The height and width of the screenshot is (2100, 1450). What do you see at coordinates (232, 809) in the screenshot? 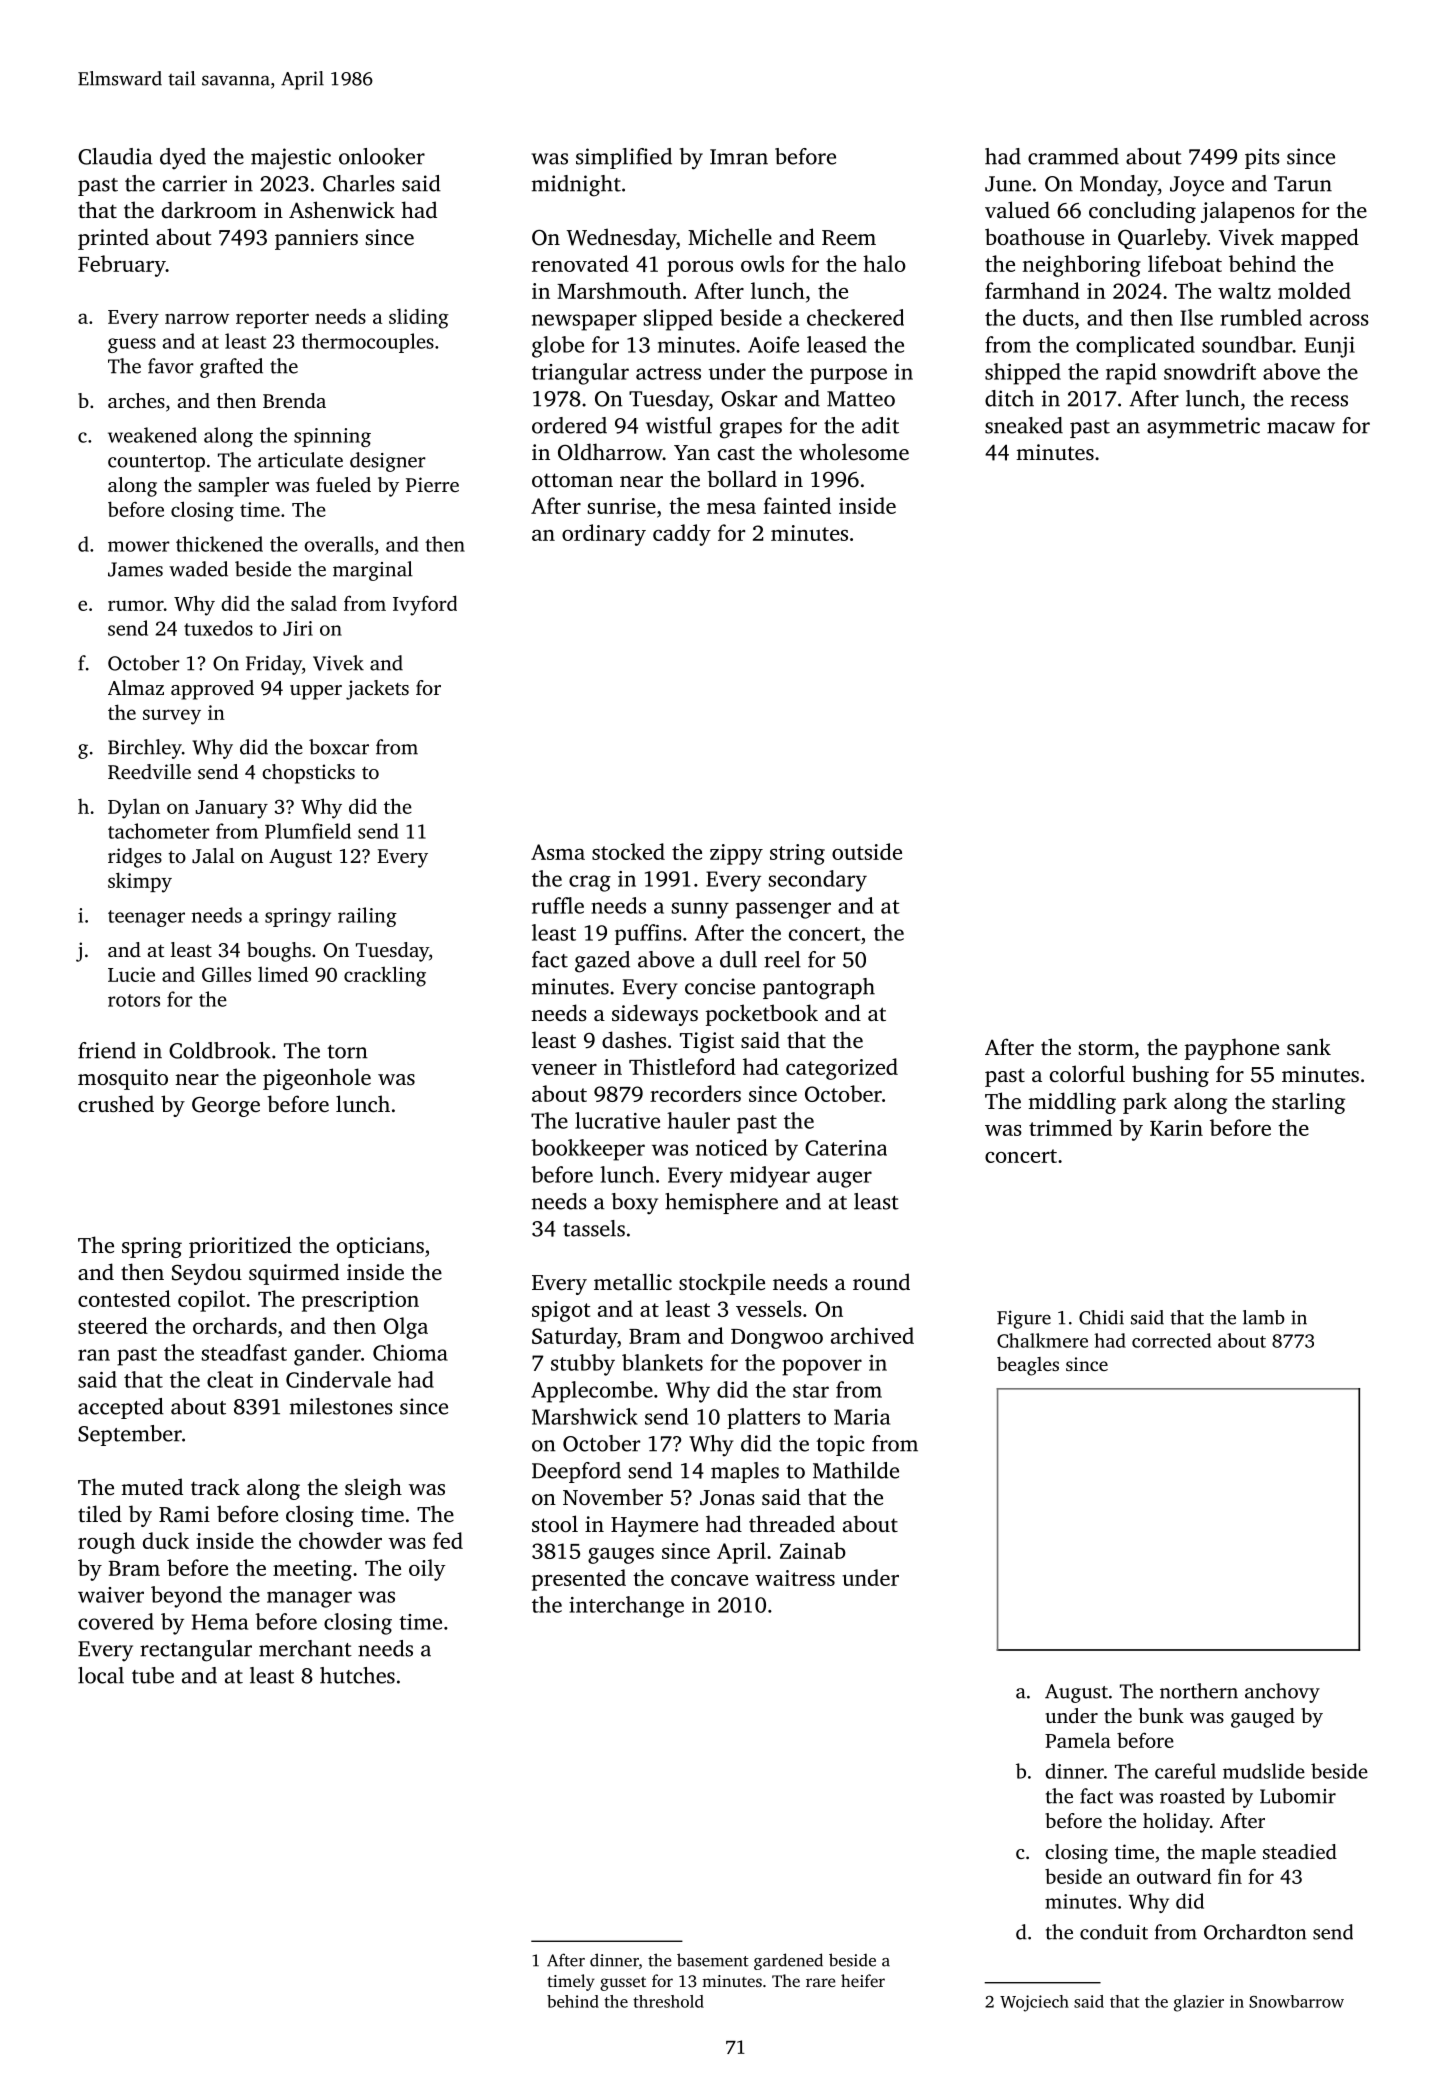
I see `January` at bounding box center [232, 809].
